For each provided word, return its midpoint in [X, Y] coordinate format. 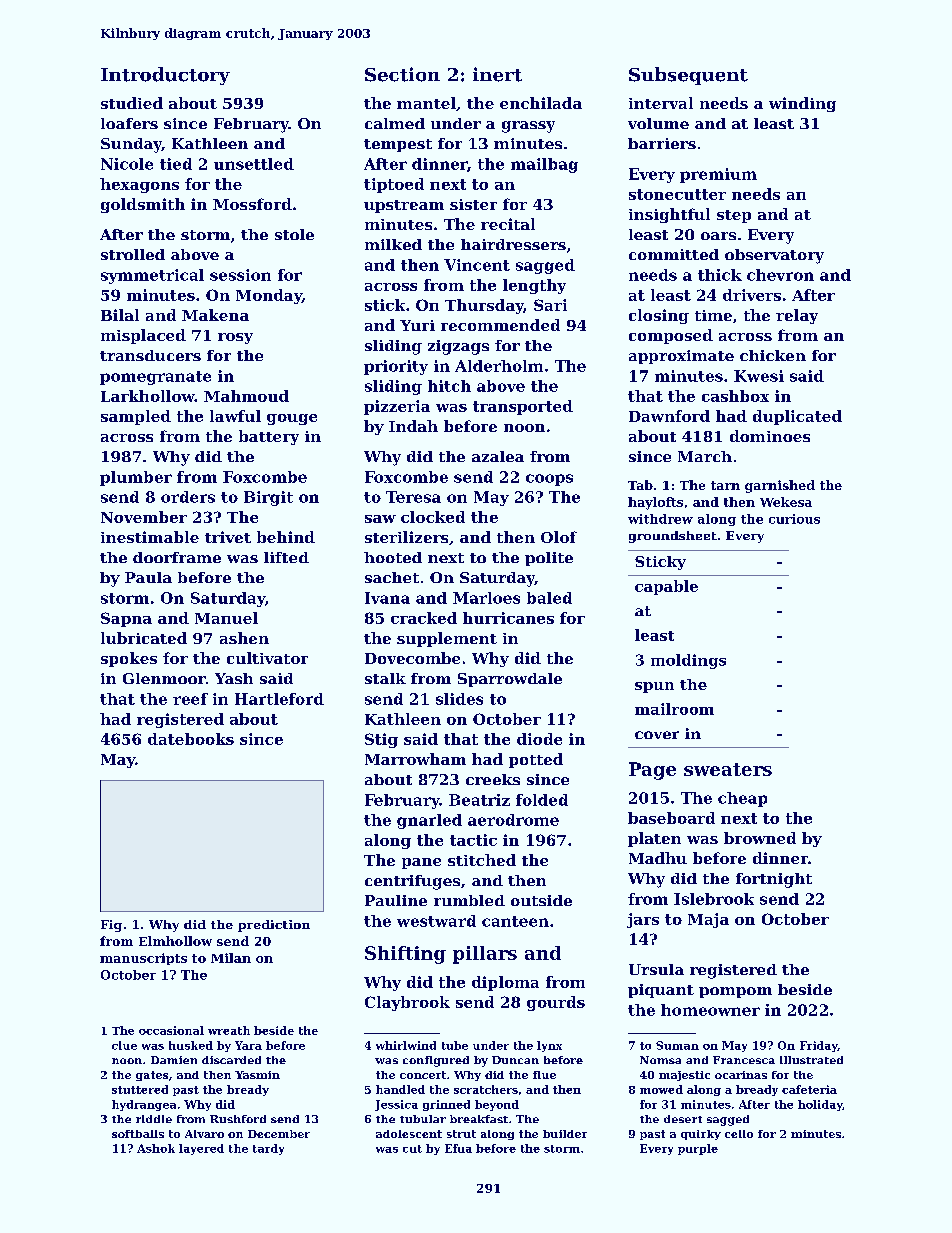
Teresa [413, 497]
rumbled [469, 900]
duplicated [797, 417]
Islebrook [714, 899]
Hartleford [279, 699]
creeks [493, 779]
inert [497, 74]
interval [661, 103]
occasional [171, 1030]
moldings [688, 661]
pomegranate [155, 378]
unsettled [254, 164]
